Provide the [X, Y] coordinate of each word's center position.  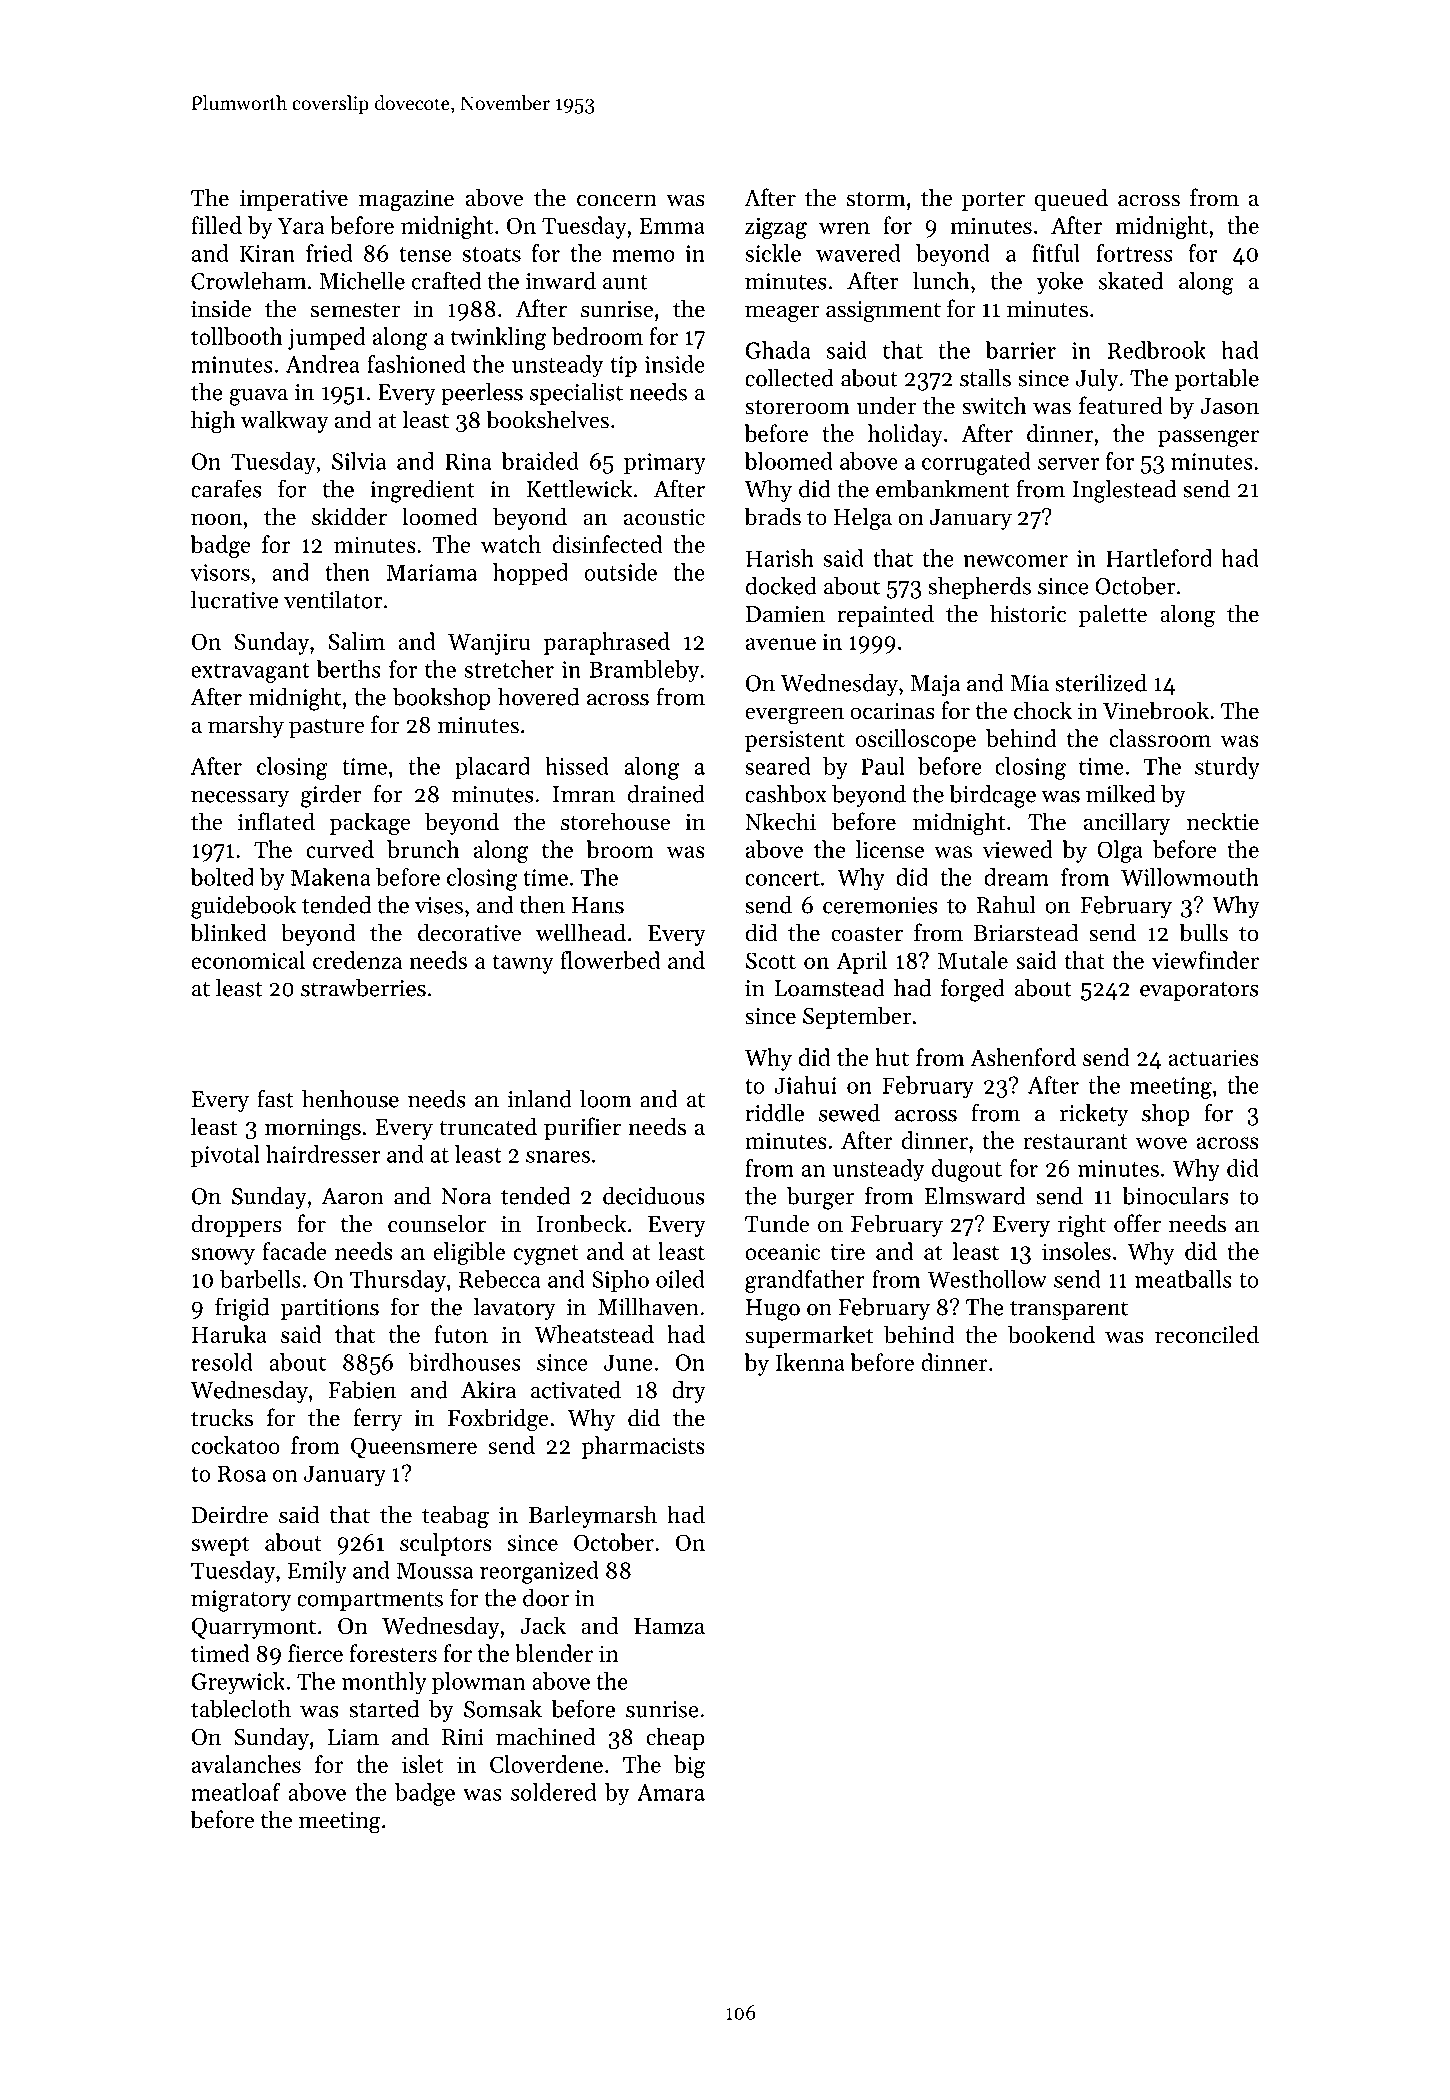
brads [772, 516]
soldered [553, 1792]
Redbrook [1157, 350]
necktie [1223, 821]
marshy [246, 726]
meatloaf [236, 1792]
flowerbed [610, 960]
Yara [300, 226]
